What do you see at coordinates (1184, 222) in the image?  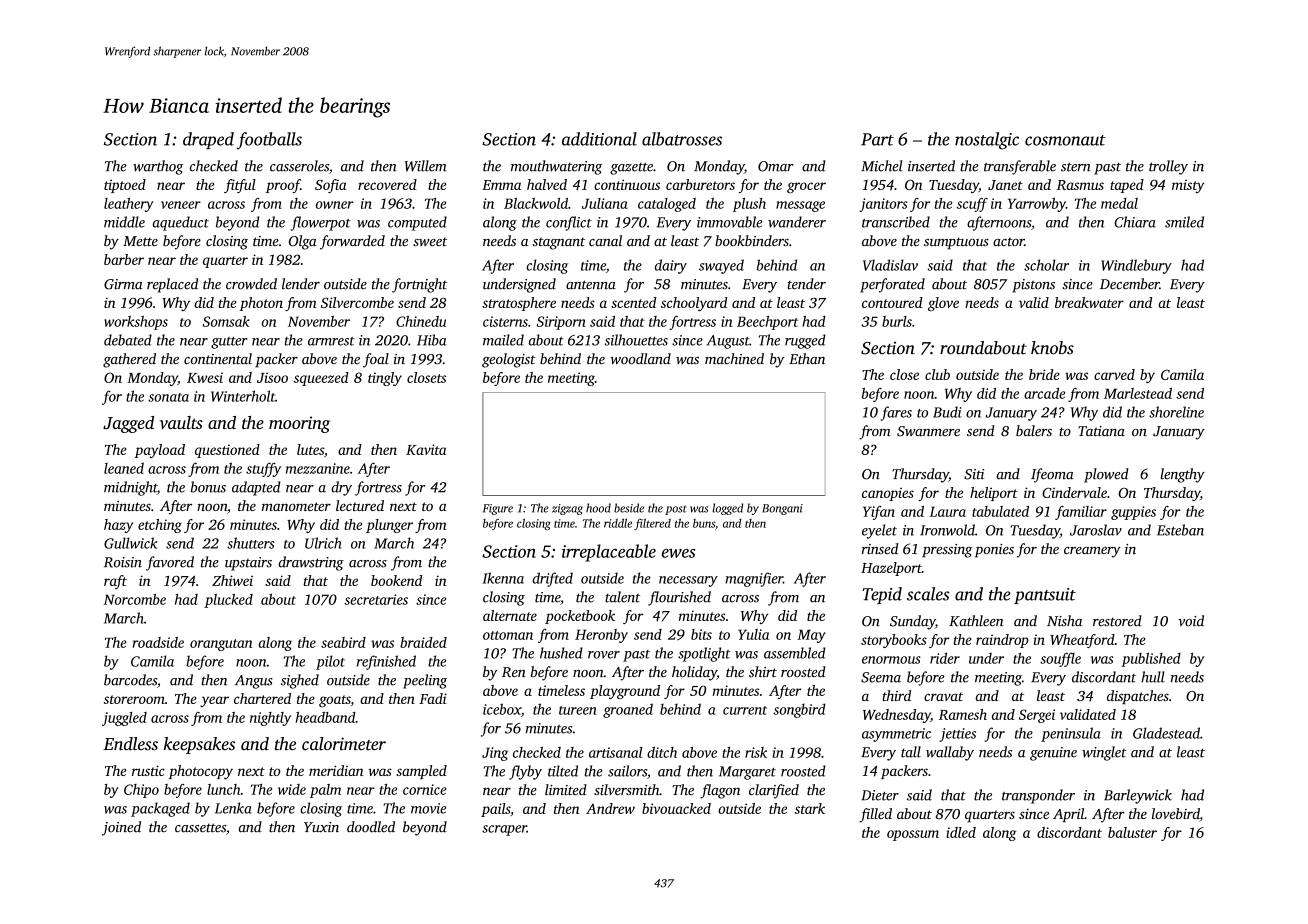 I see `smiled` at bounding box center [1184, 222].
